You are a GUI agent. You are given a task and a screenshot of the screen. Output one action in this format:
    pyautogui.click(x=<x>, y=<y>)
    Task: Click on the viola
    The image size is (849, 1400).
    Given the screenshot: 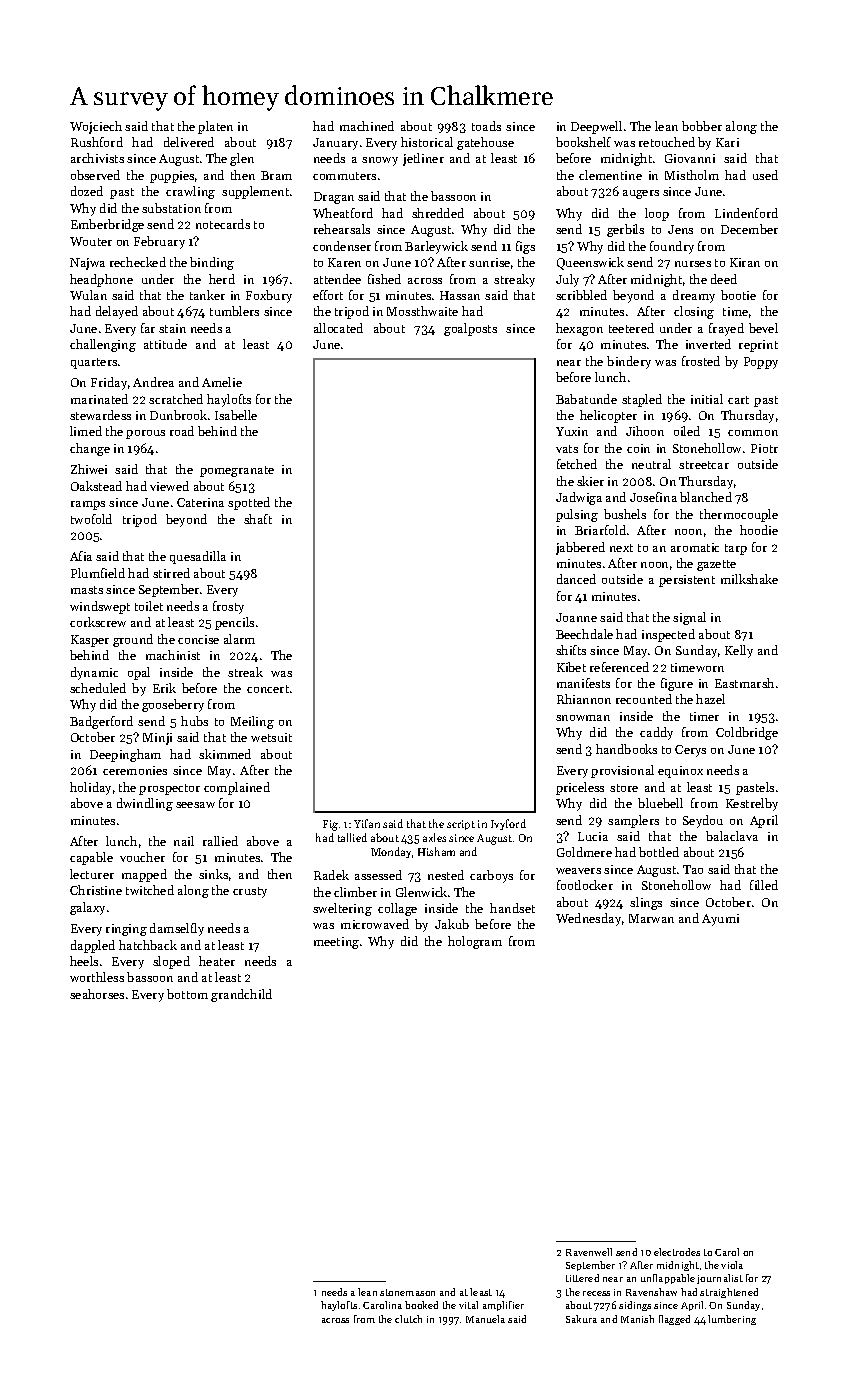 What is the action you would take?
    pyautogui.click(x=732, y=1265)
